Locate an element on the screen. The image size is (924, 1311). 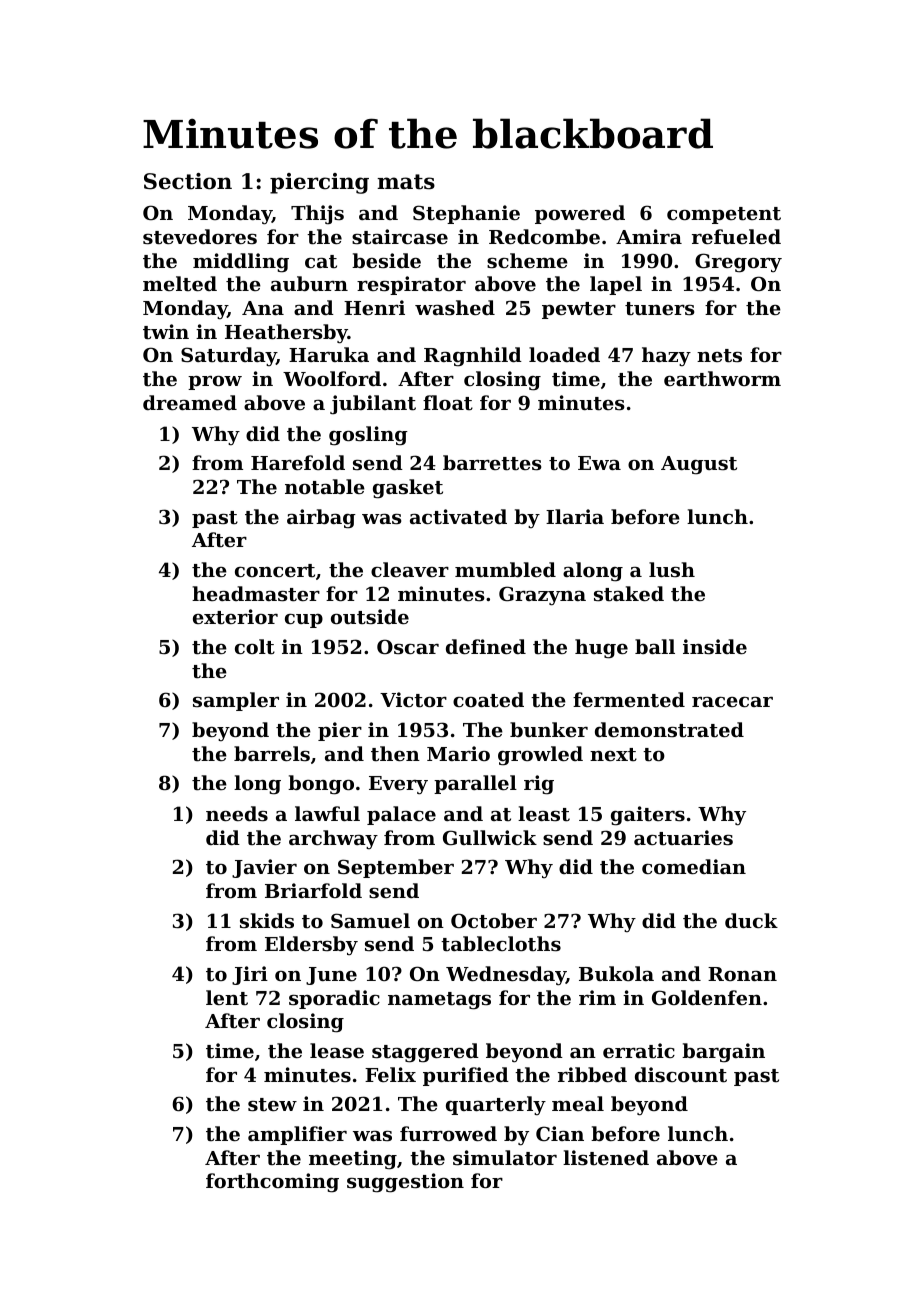
dreamed is located at coordinates (190, 402).
